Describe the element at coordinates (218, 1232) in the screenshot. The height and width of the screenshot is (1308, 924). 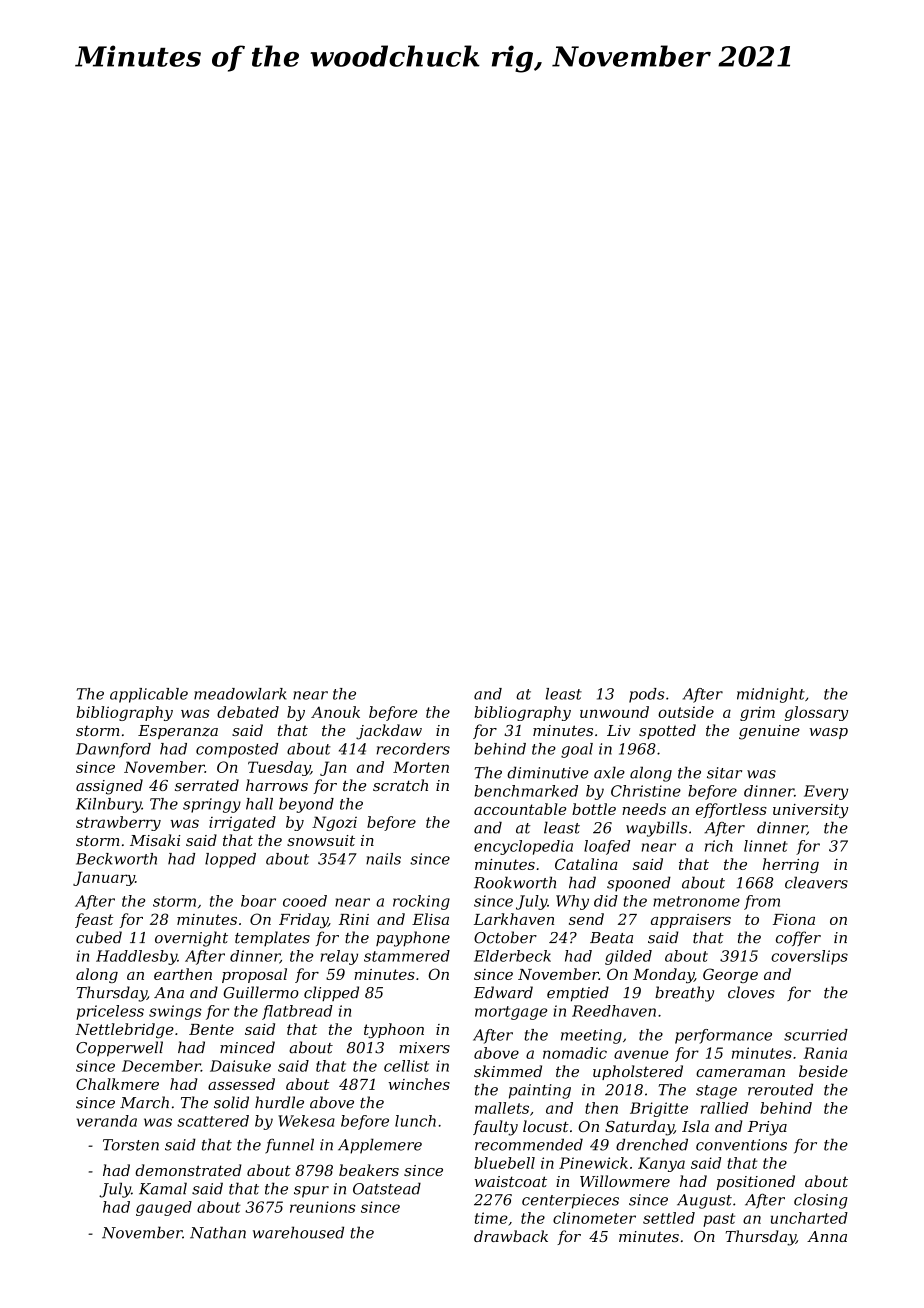
I see `Nathan` at that location.
